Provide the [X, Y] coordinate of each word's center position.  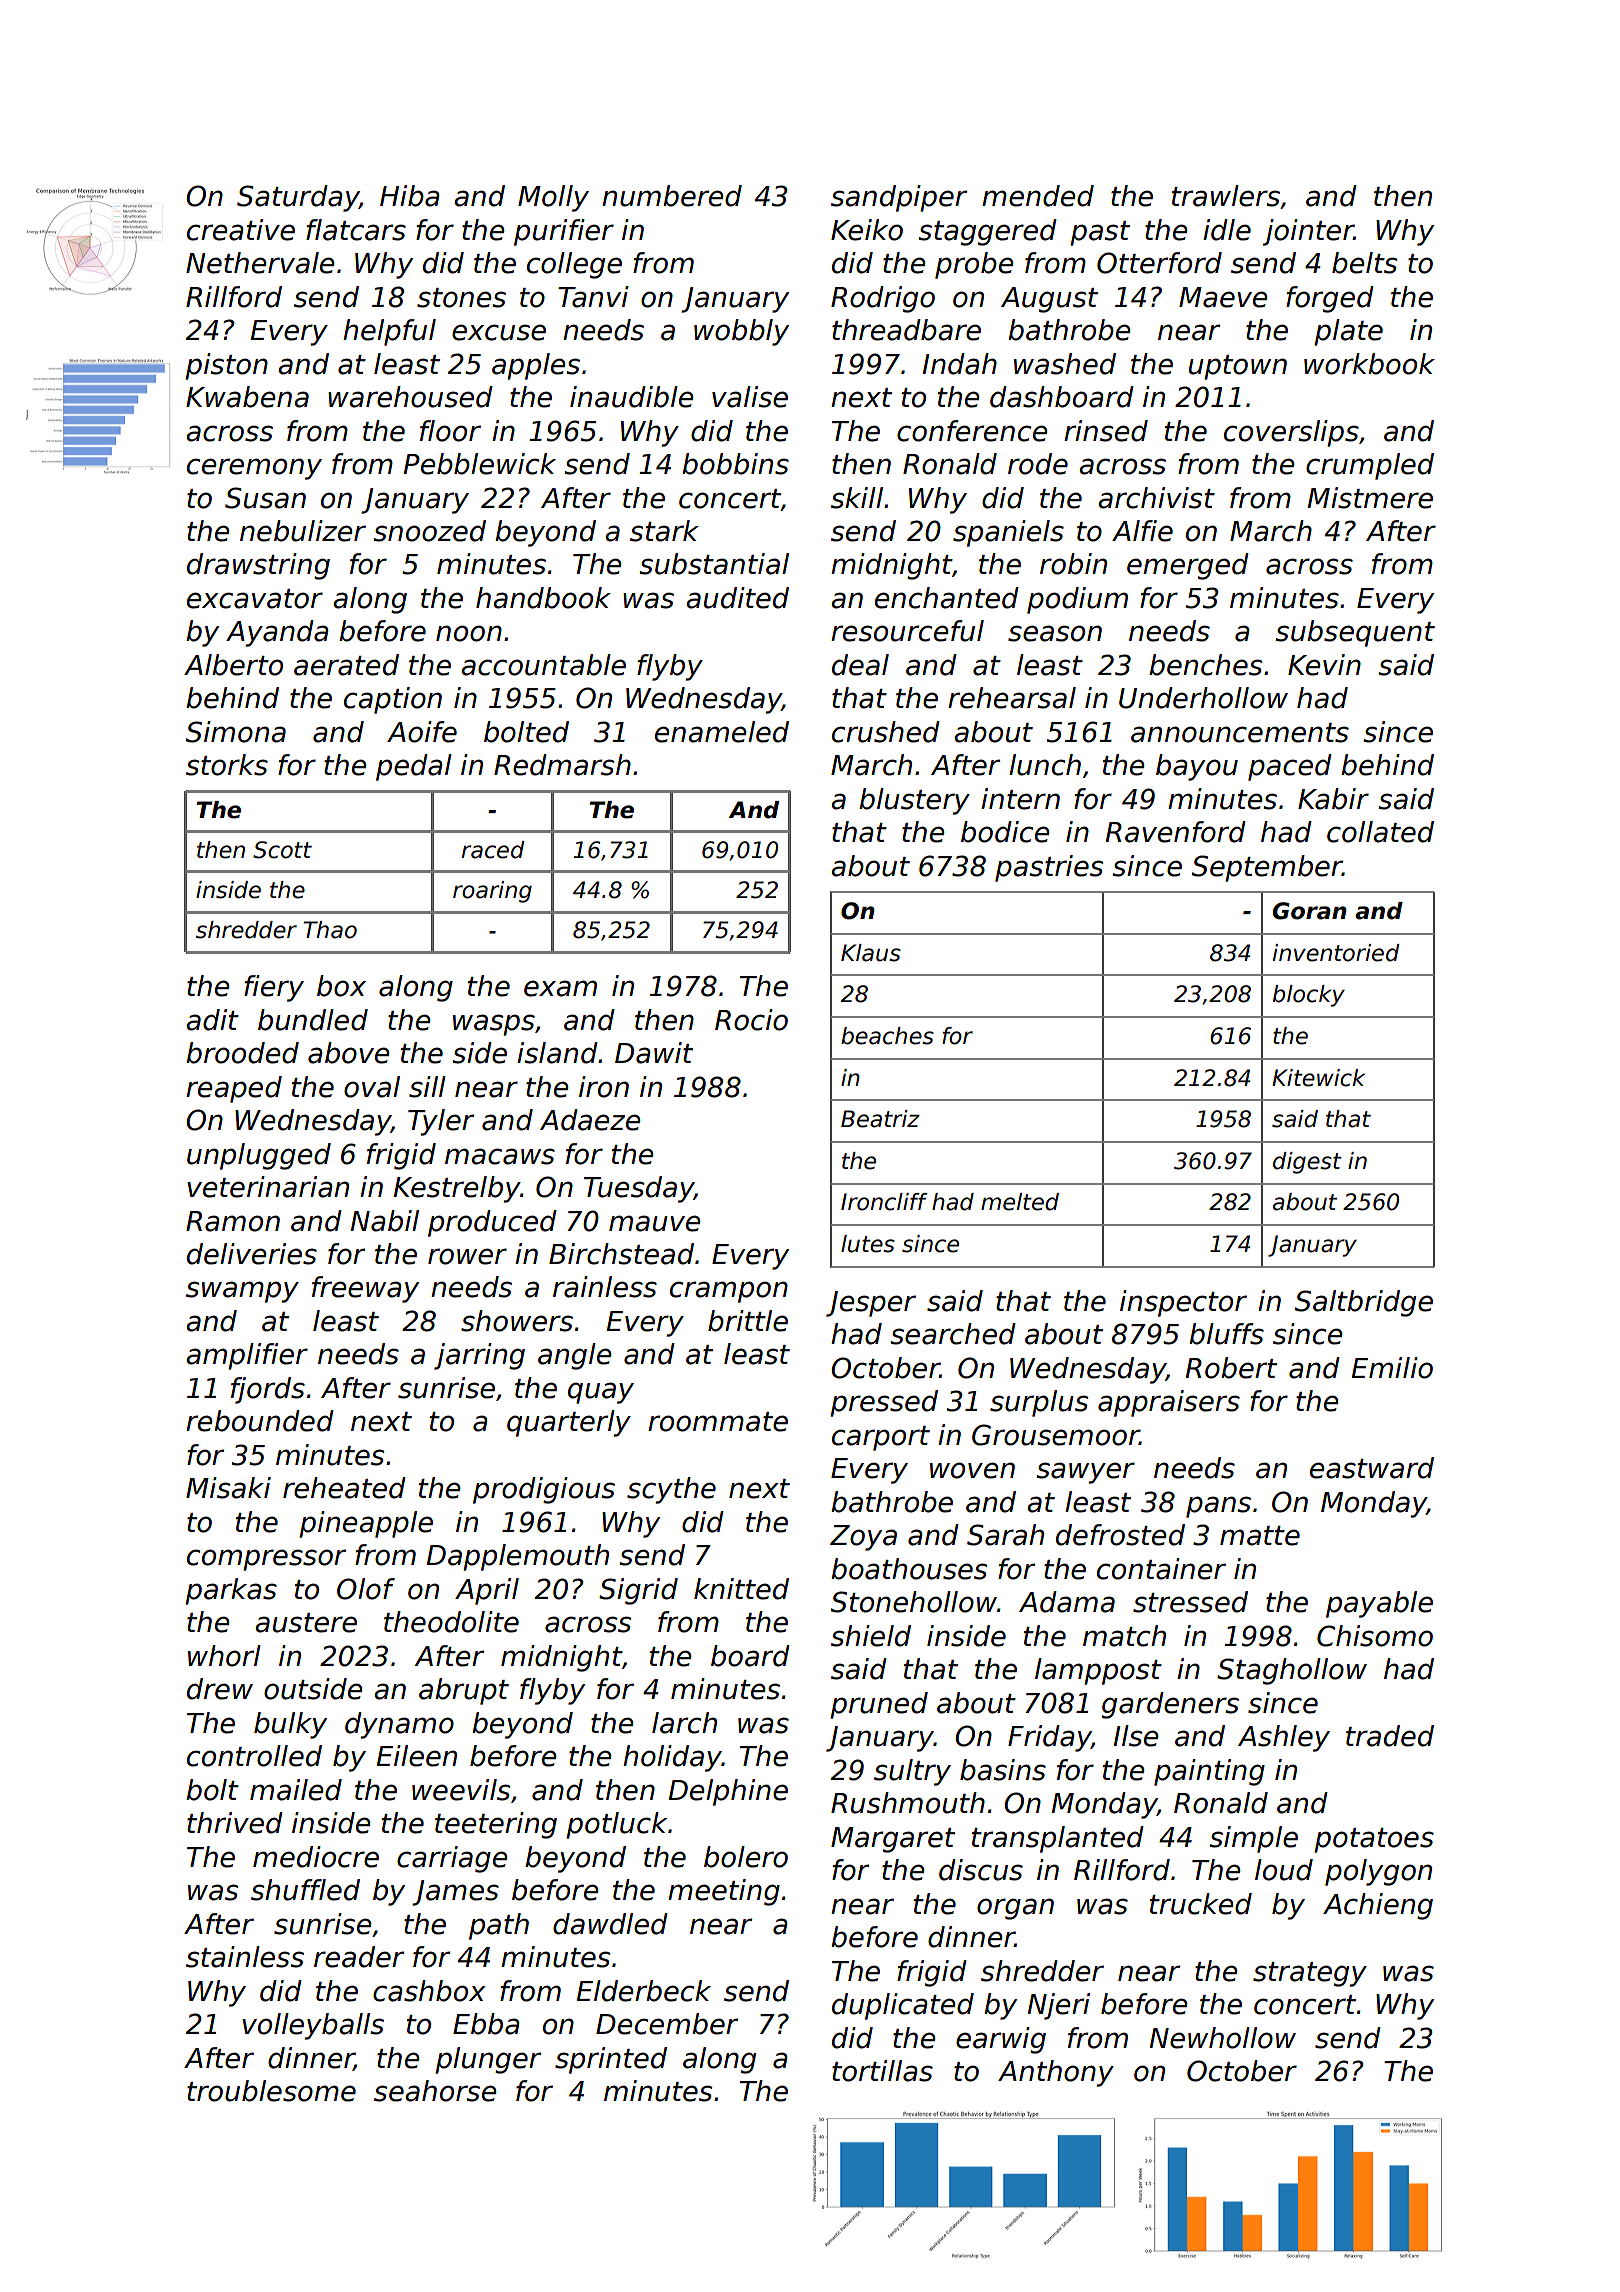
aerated [346, 665]
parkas [231, 1591]
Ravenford [1175, 832]
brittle [748, 1321]
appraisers [1169, 1403]
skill [857, 498]
